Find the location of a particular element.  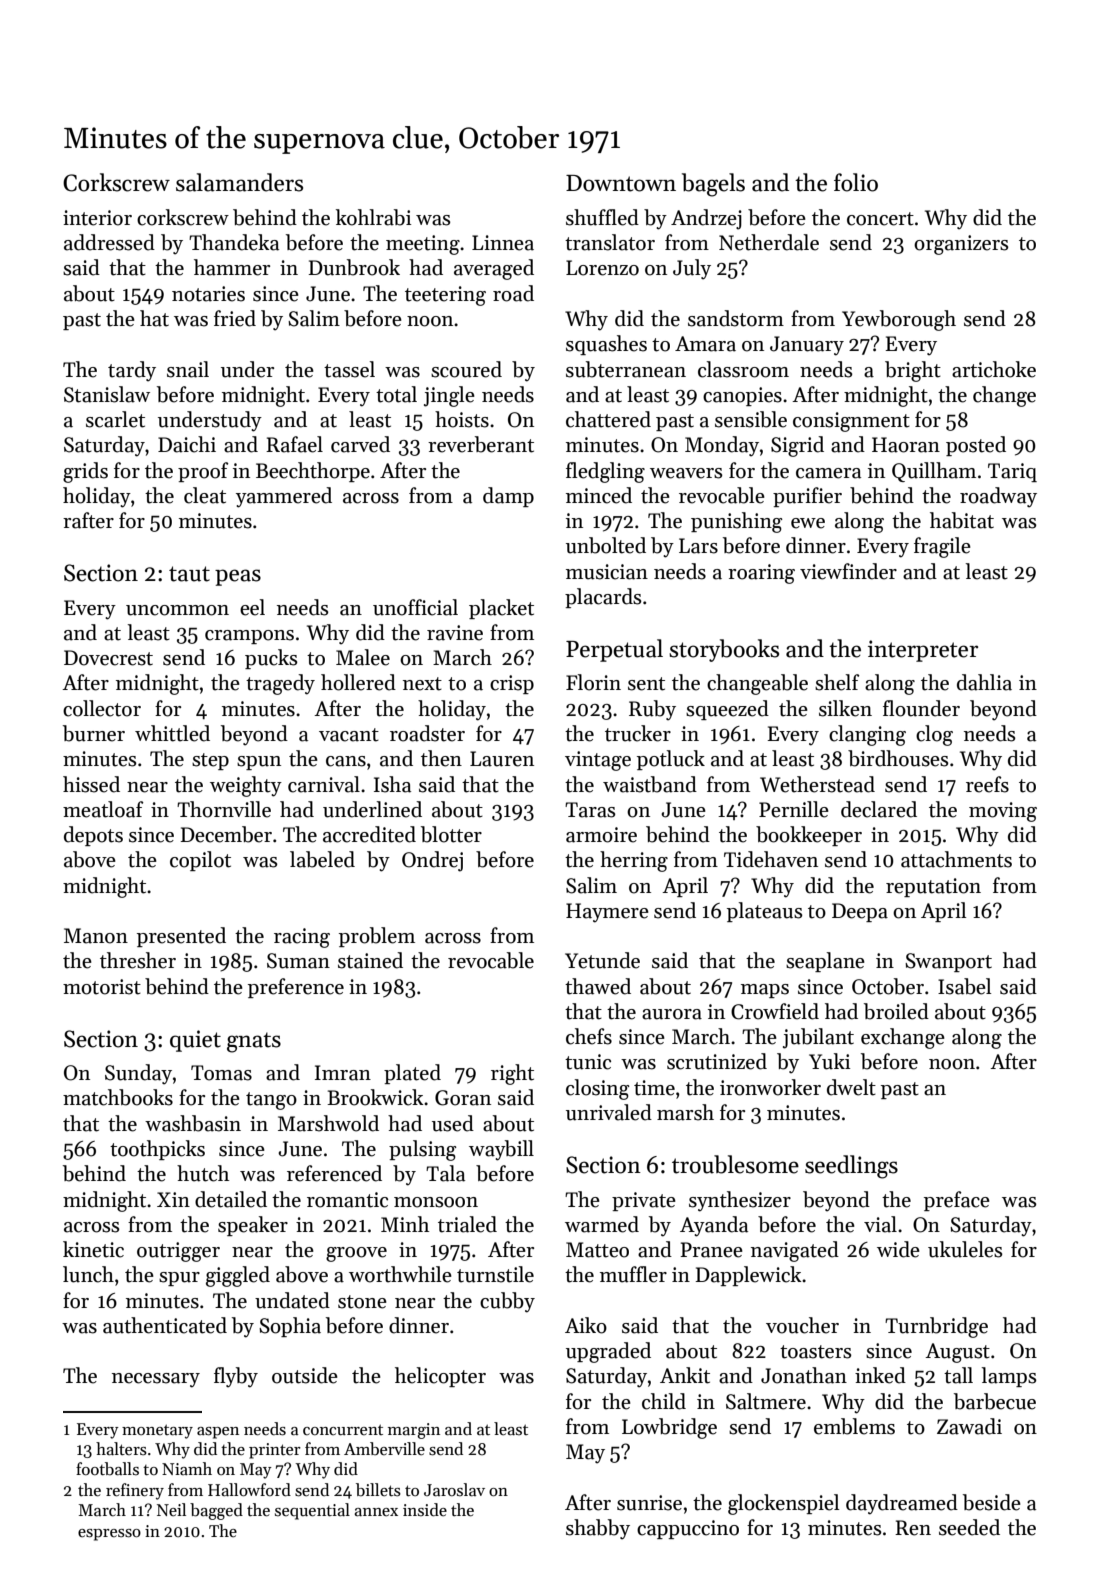

kohlrabi is located at coordinates (373, 217).
